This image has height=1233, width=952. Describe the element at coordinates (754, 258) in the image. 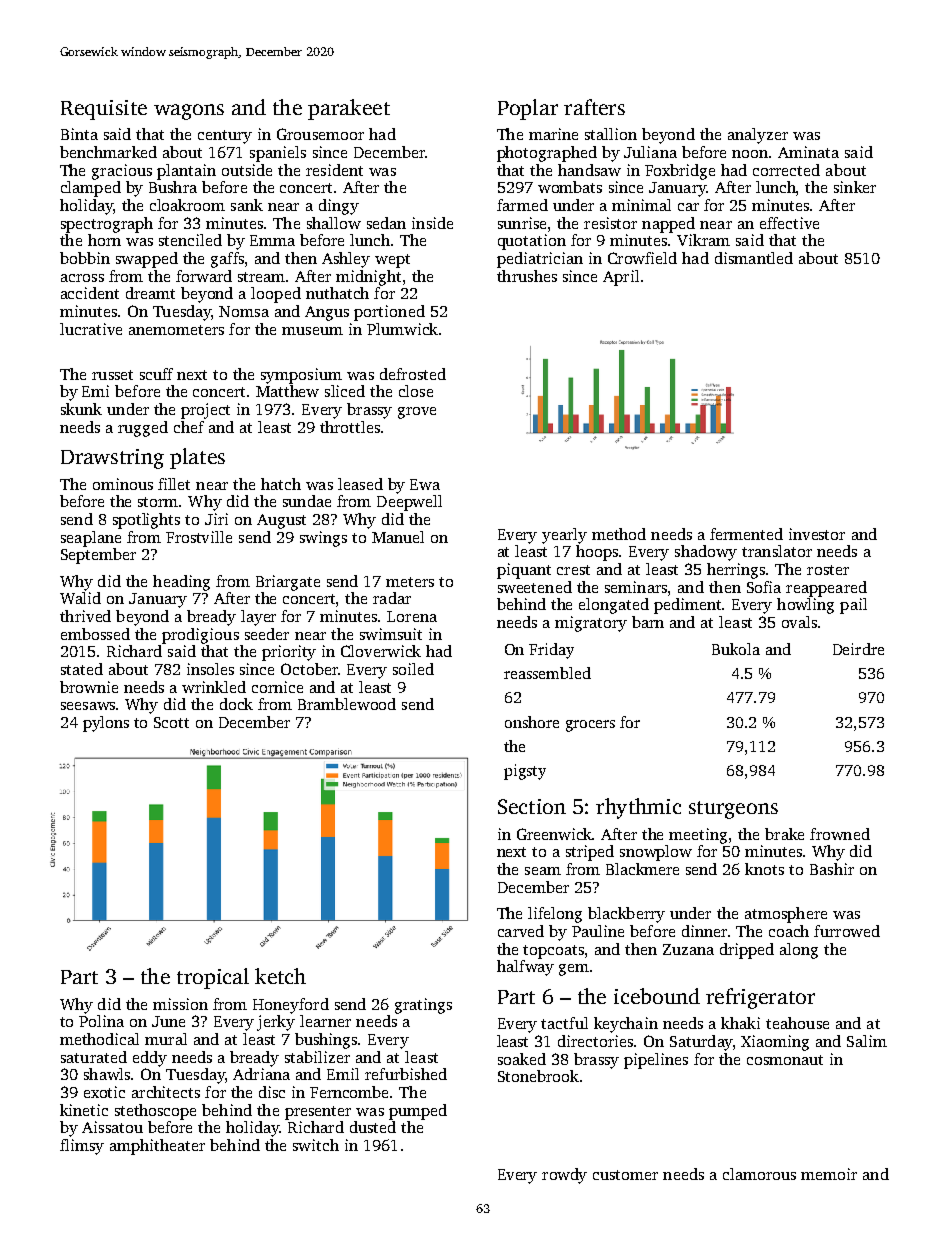

I see `dismantled` at that location.
